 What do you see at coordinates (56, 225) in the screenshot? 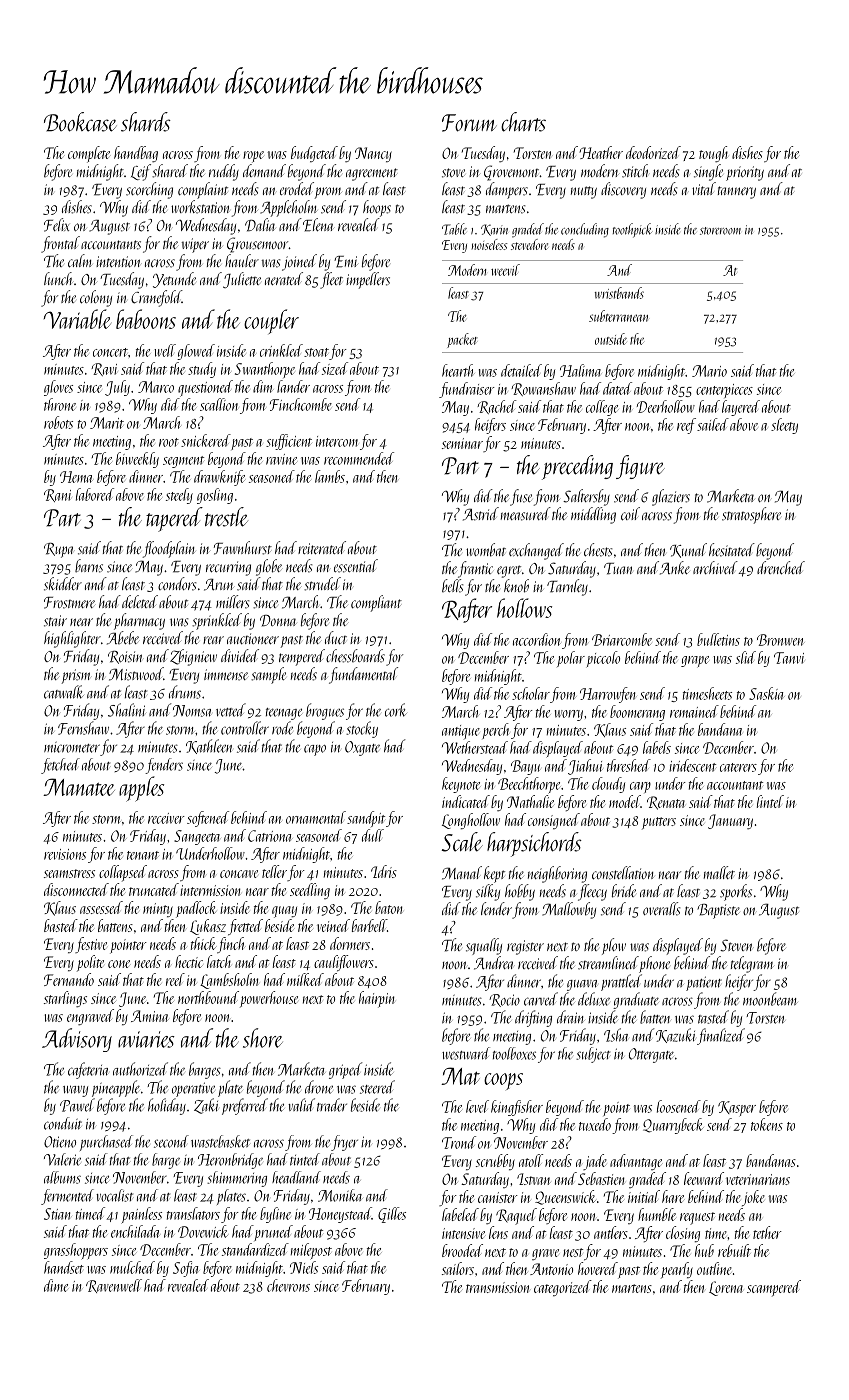
I see `Felix` at bounding box center [56, 225].
